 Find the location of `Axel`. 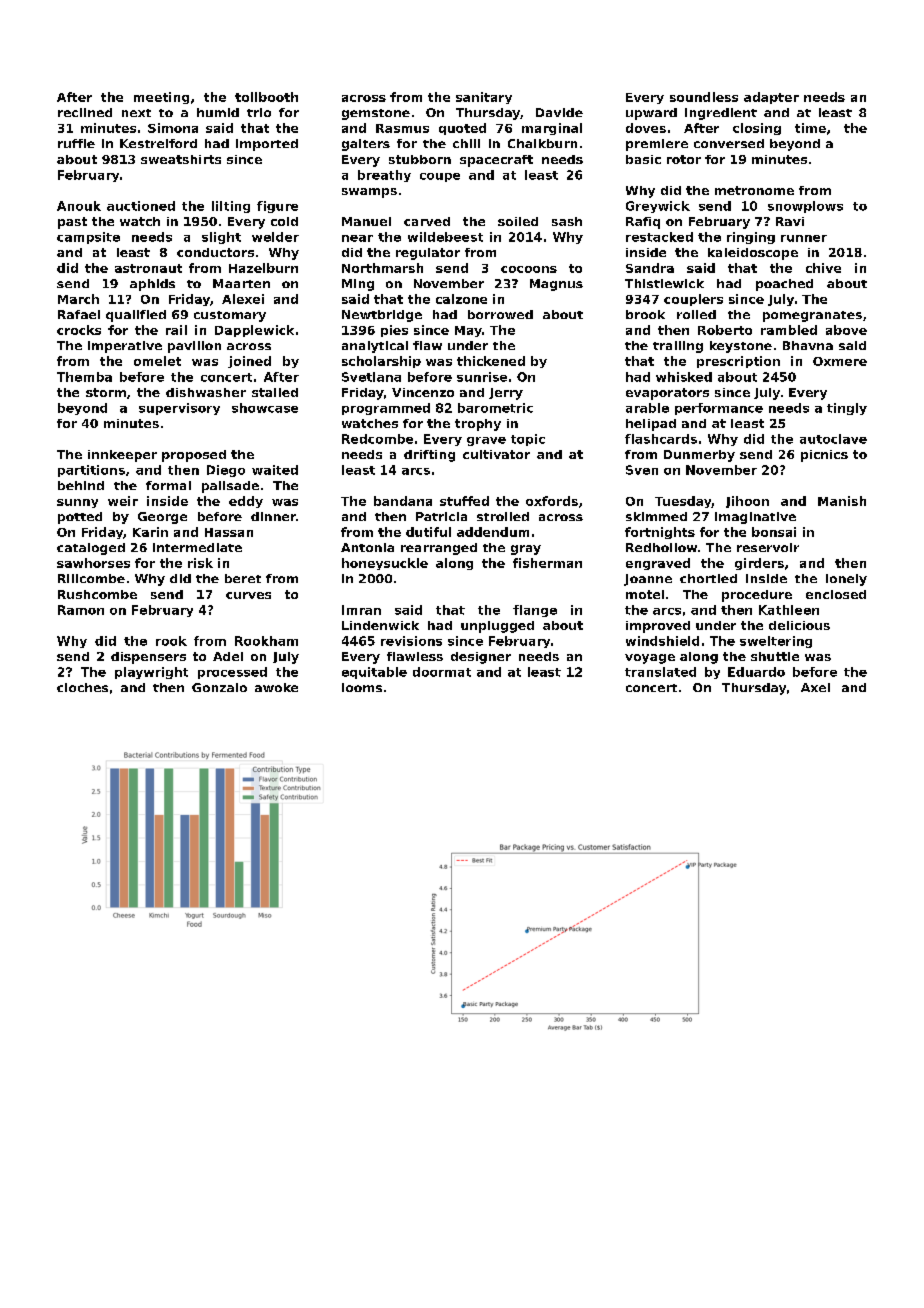

Axel is located at coordinates (815, 687).
